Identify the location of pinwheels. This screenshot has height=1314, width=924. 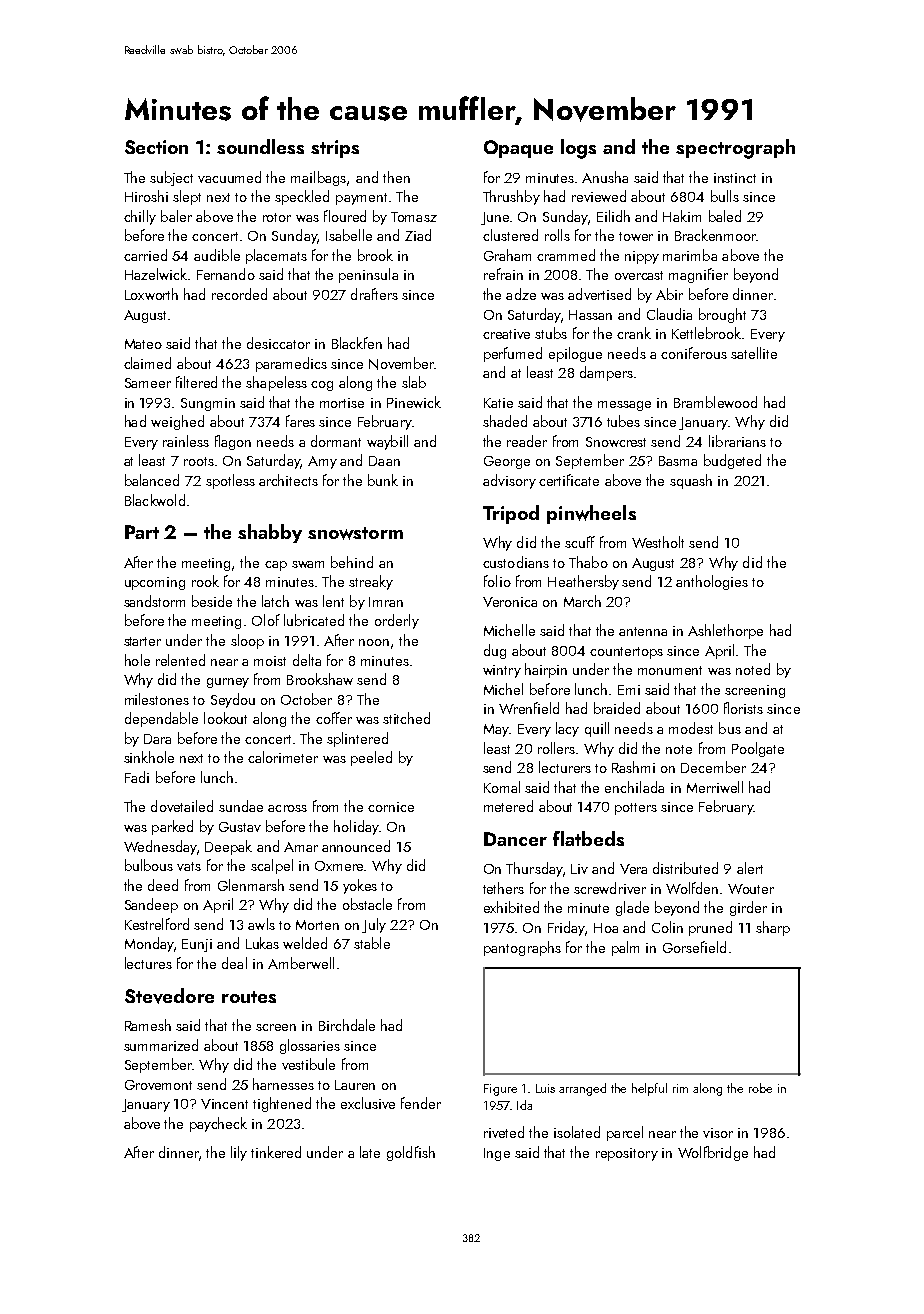
(591, 514).
